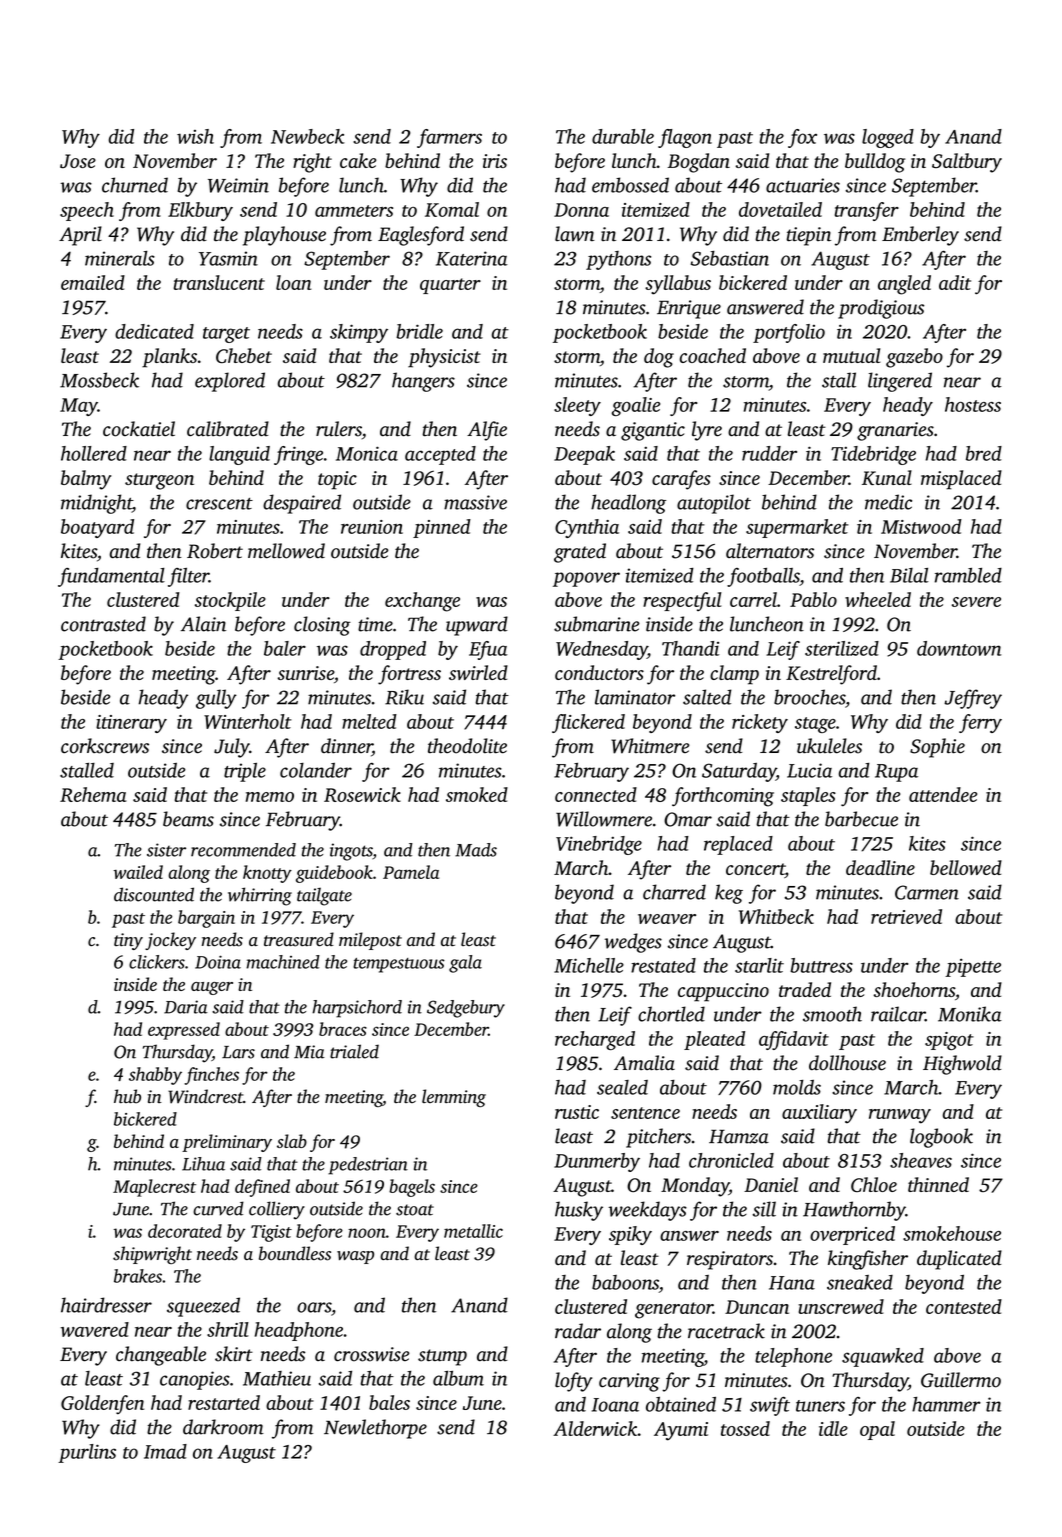 The image size is (1062, 1537). What do you see at coordinates (472, 258) in the document?
I see `Katerina` at bounding box center [472, 258].
